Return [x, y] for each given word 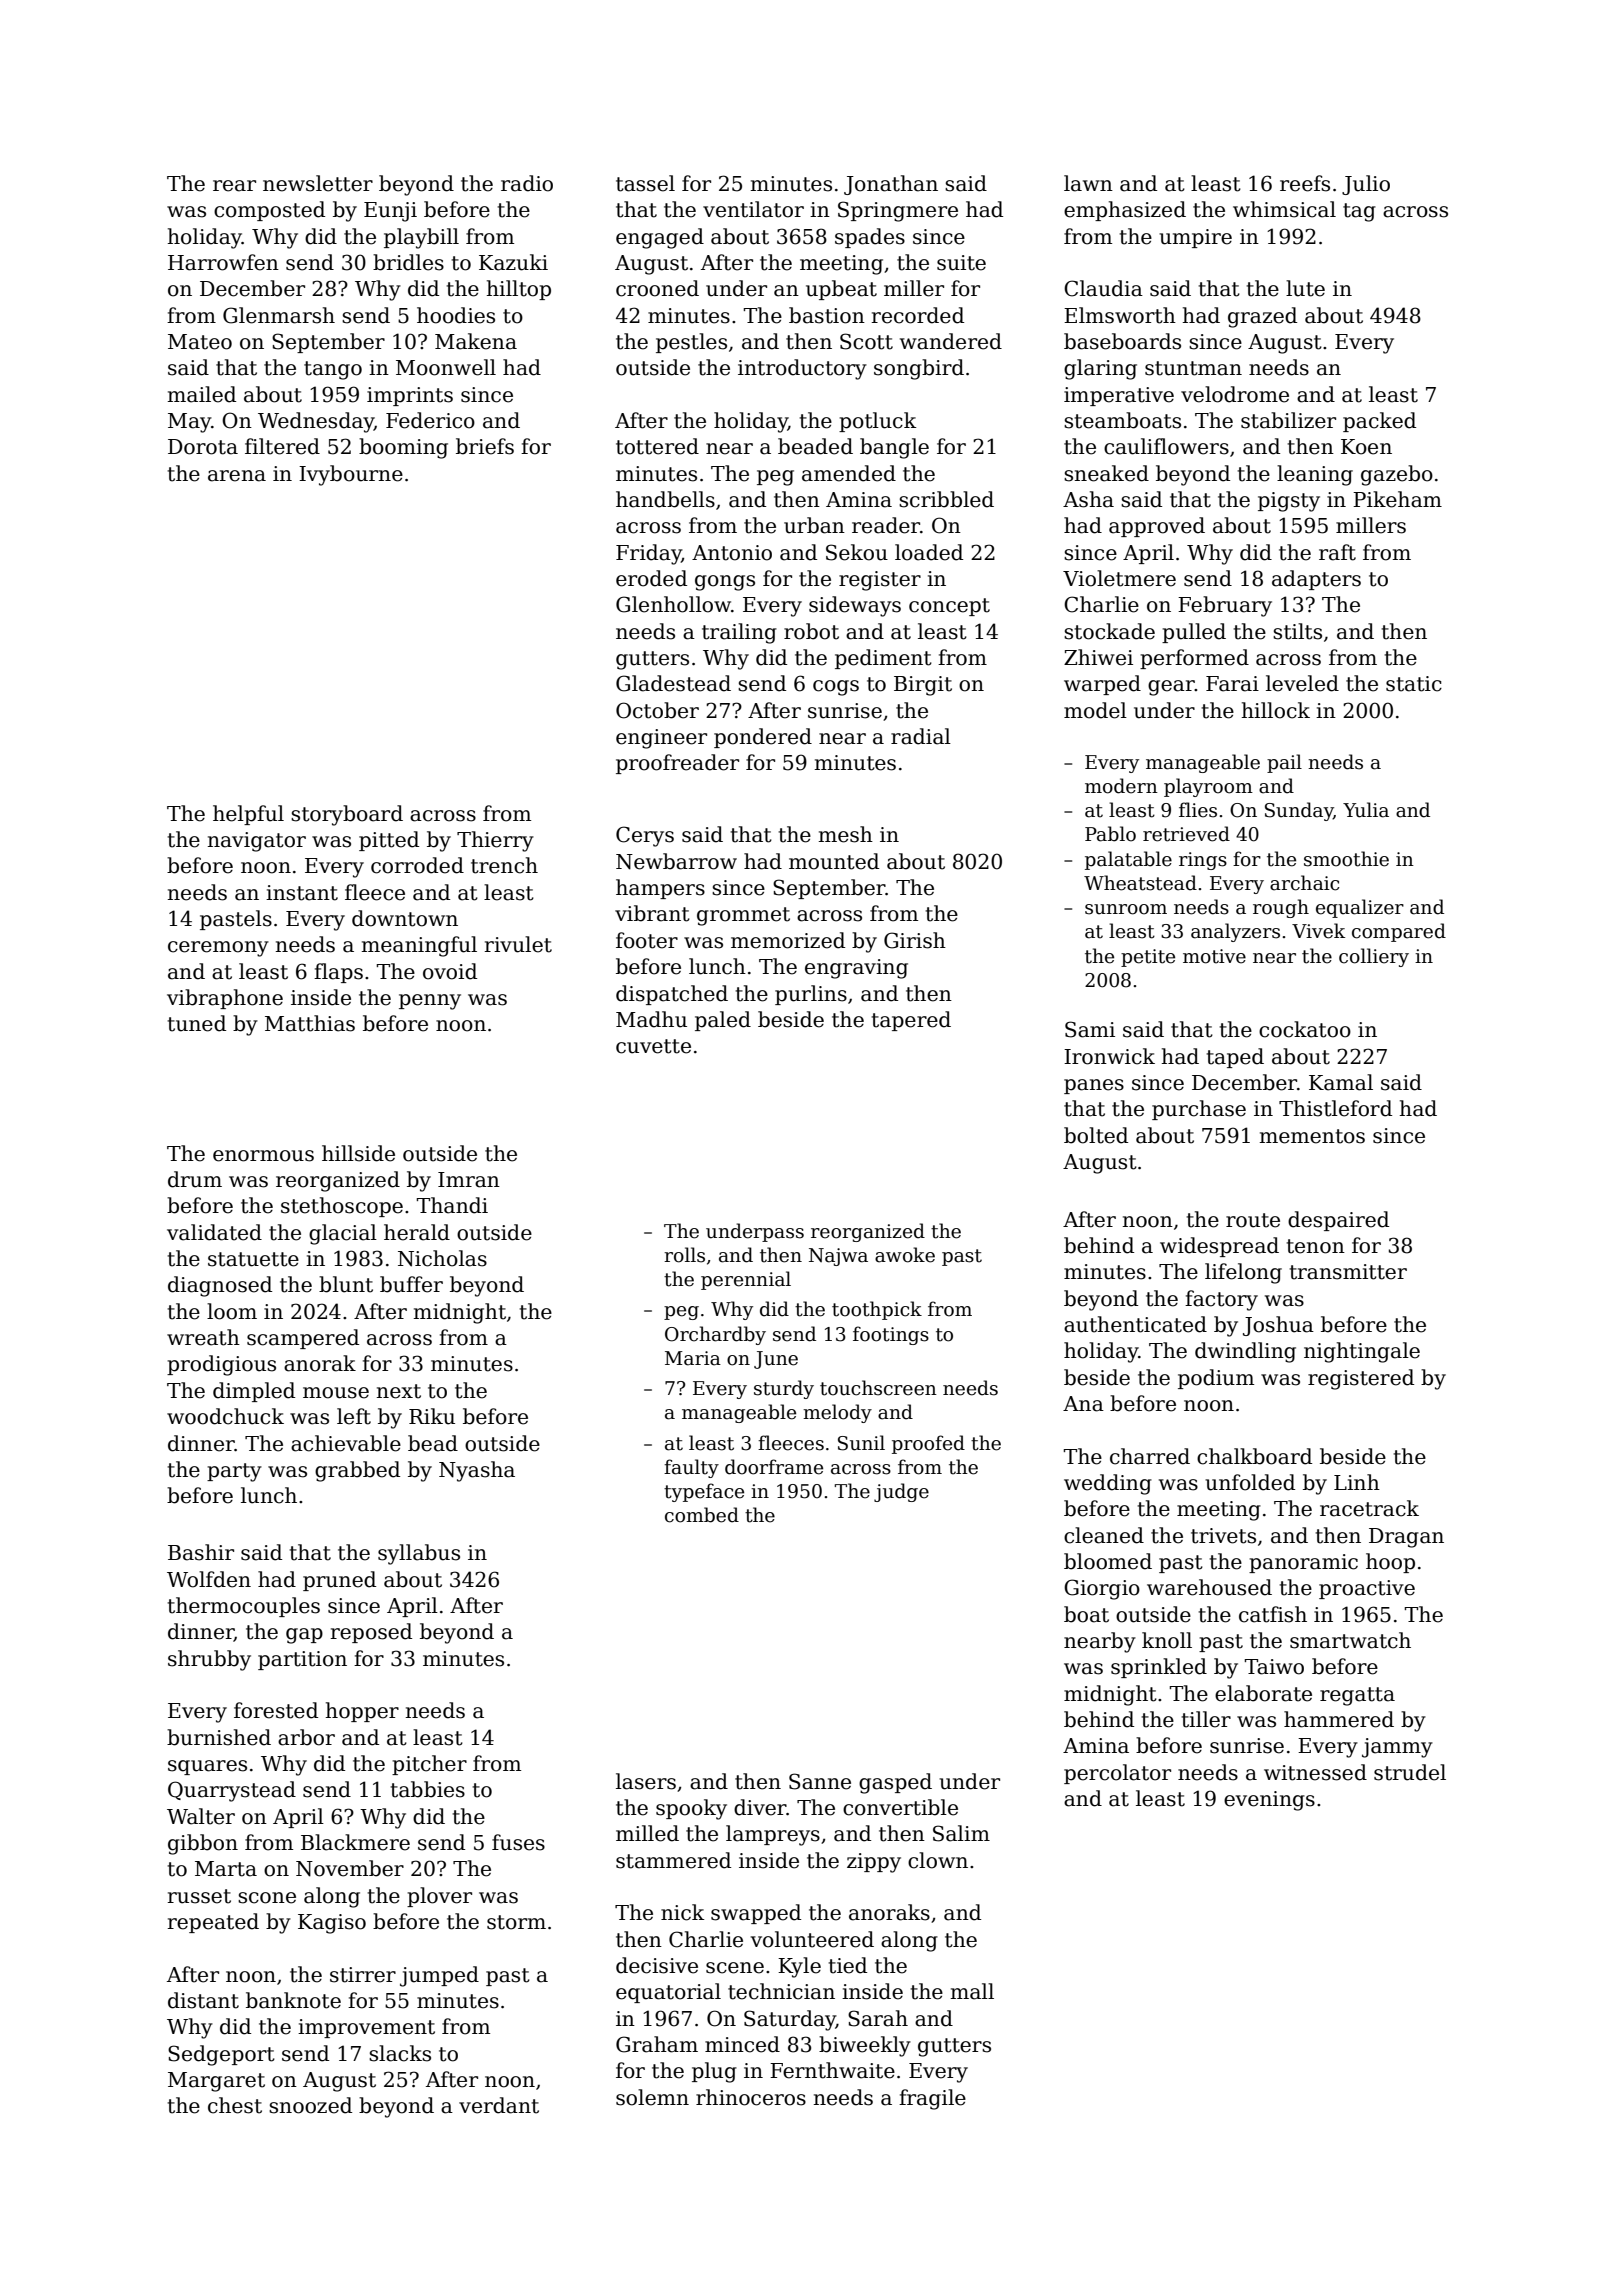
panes [1094, 1086]
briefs [485, 446]
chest [235, 2105]
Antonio [732, 553]
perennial [746, 1280]
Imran [469, 1180]
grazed [1262, 317]
